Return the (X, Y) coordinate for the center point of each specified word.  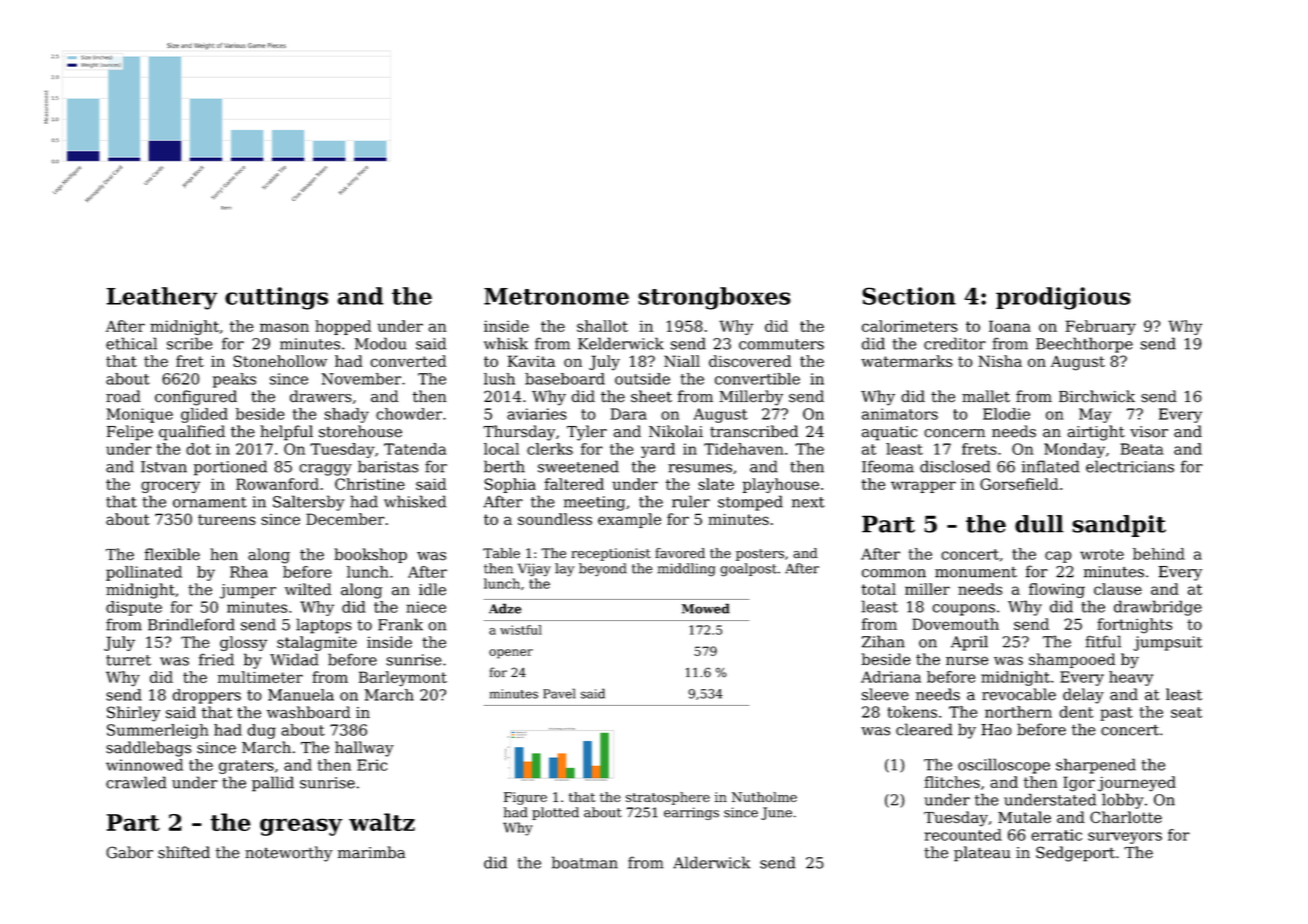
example (629, 520)
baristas (388, 466)
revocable (1019, 694)
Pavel (559, 693)
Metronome (556, 296)
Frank (400, 624)
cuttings (276, 298)
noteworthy (289, 854)
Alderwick (712, 862)
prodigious (1063, 298)
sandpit (1119, 526)
